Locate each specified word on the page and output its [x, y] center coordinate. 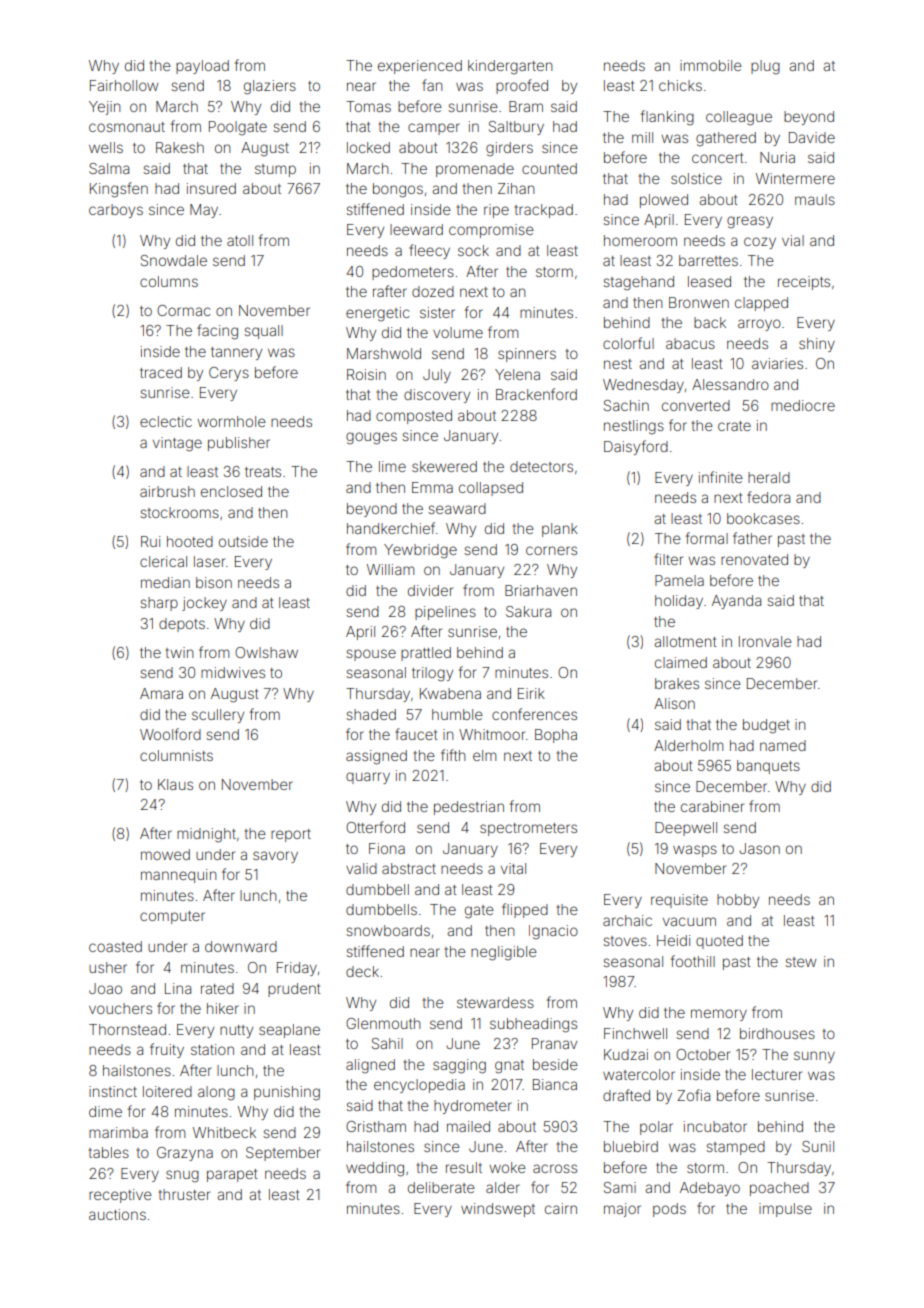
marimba [118, 1132]
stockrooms [179, 512]
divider [430, 590]
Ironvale [765, 641]
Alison [674, 703]
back [710, 322]
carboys [116, 211]
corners [551, 550]
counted [549, 168]
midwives [233, 672]
